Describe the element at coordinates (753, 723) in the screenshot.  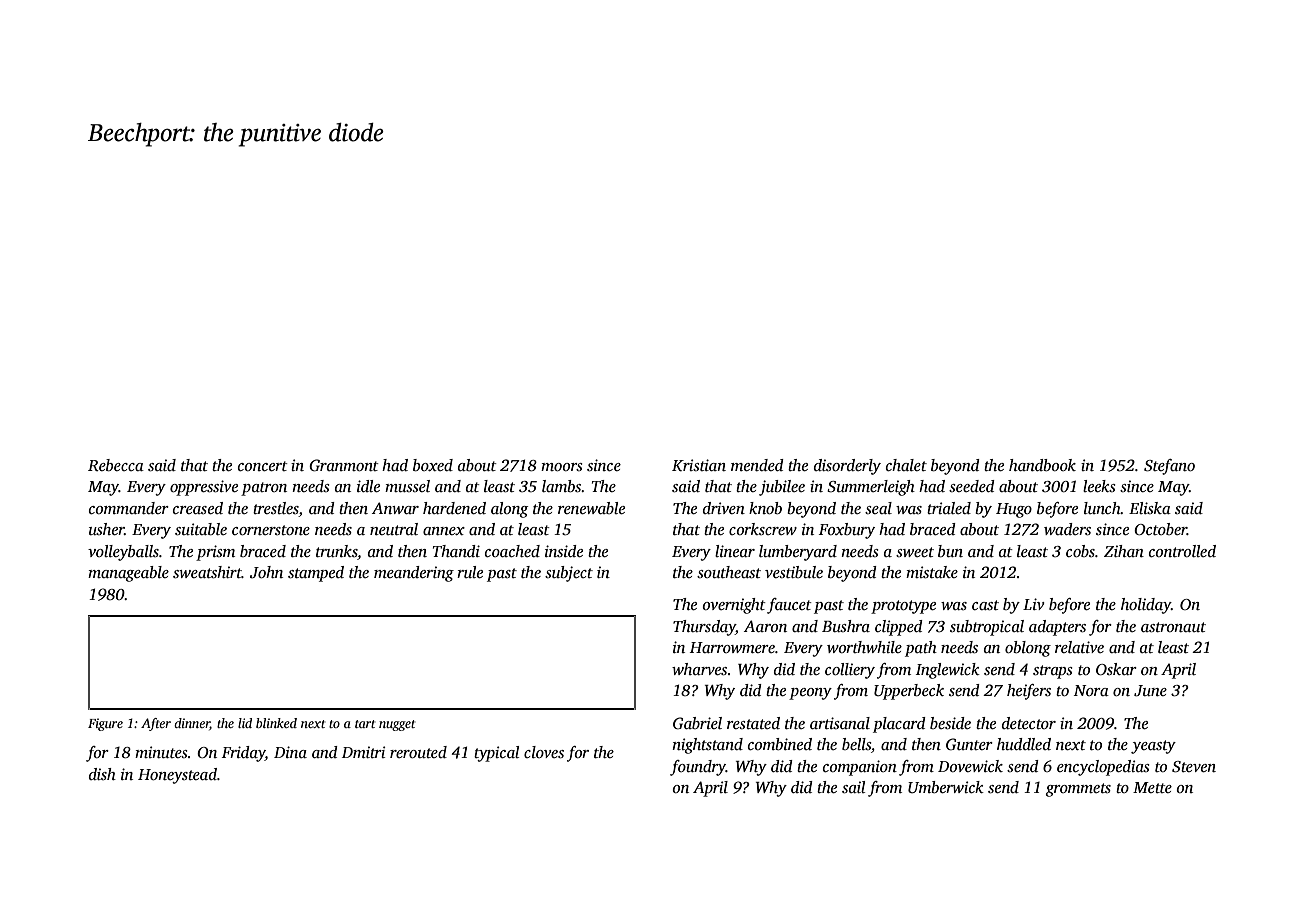
I see `restated` at that location.
